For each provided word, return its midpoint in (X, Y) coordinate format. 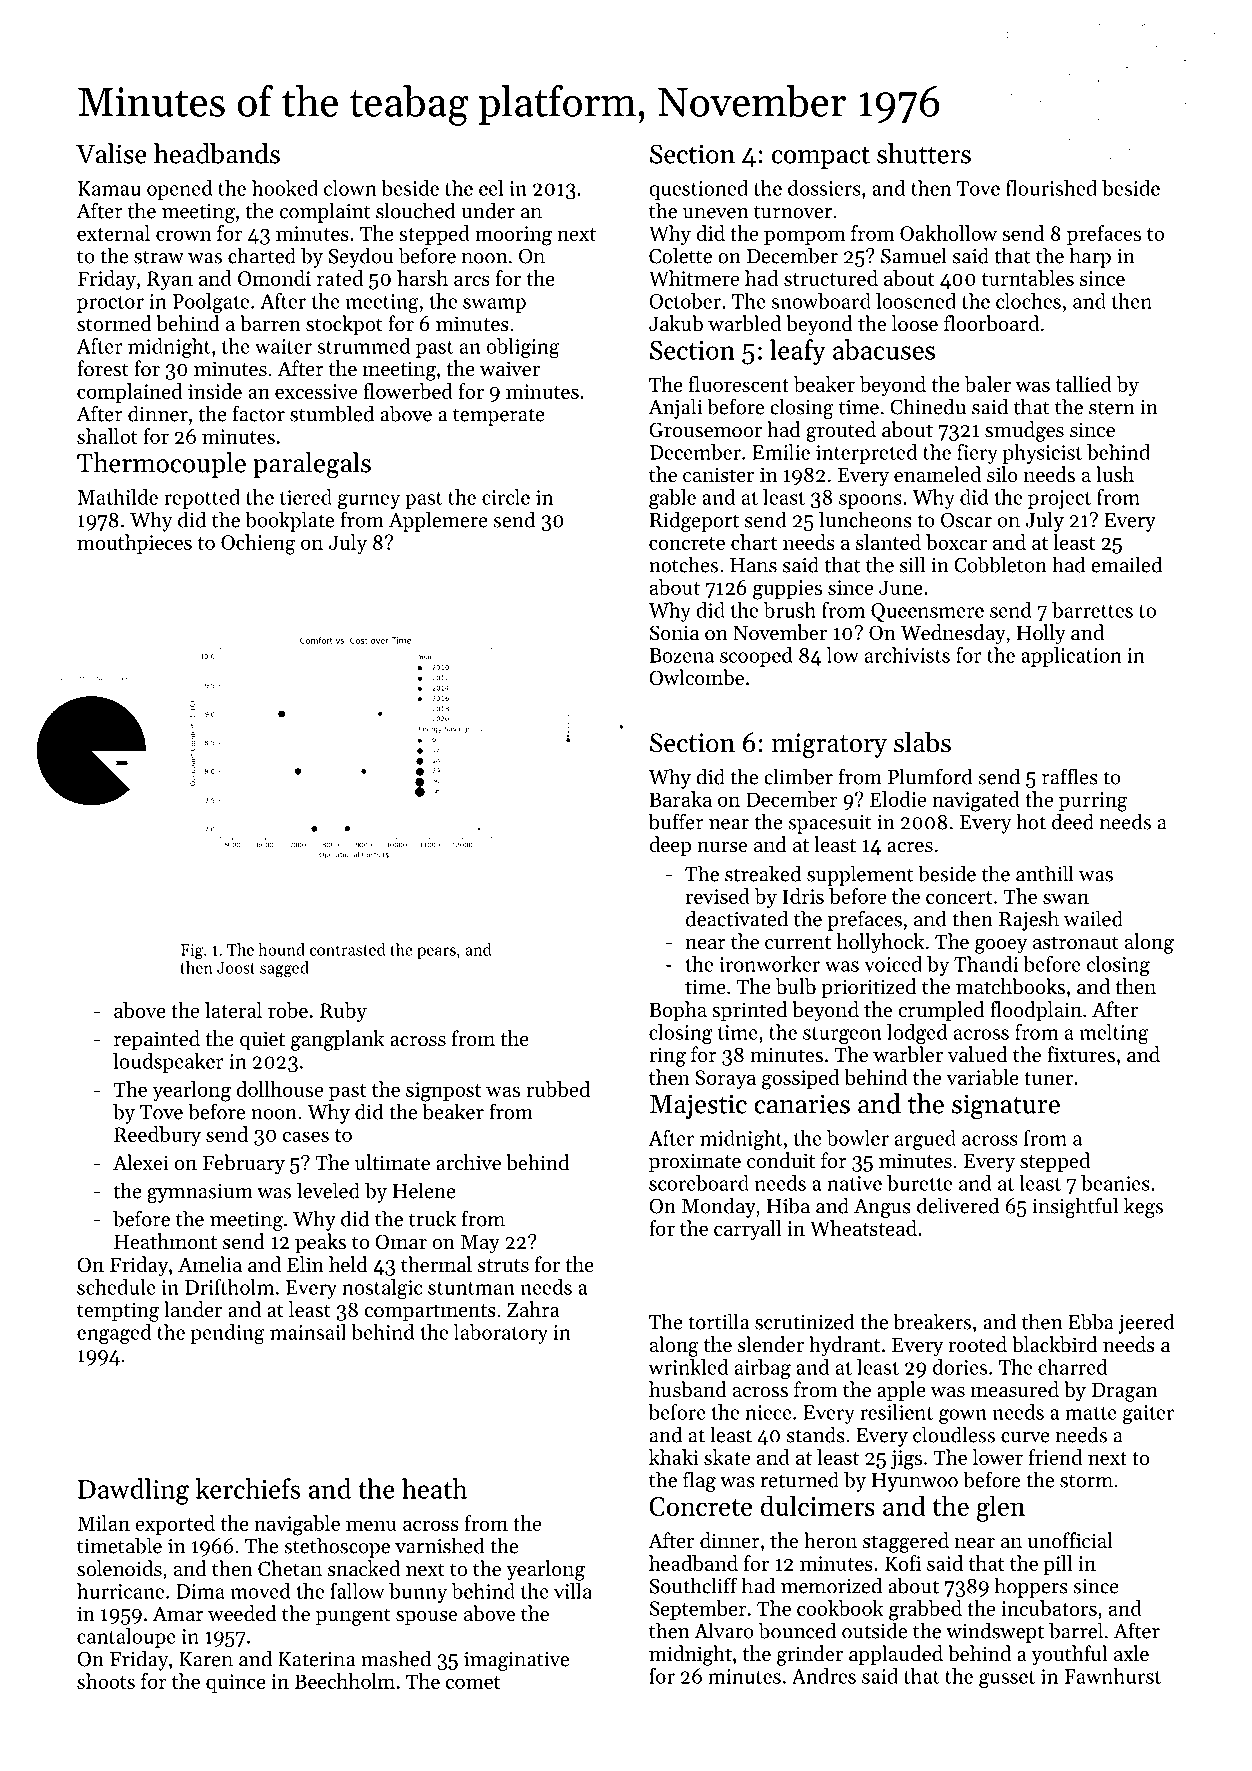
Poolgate (211, 303)
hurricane (120, 1591)
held (348, 1264)
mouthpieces (134, 544)
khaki (673, 1457)
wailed (1093, 918)
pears (436, 953)
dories (960, 1367)
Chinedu (928, 406)
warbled (744, 323)
